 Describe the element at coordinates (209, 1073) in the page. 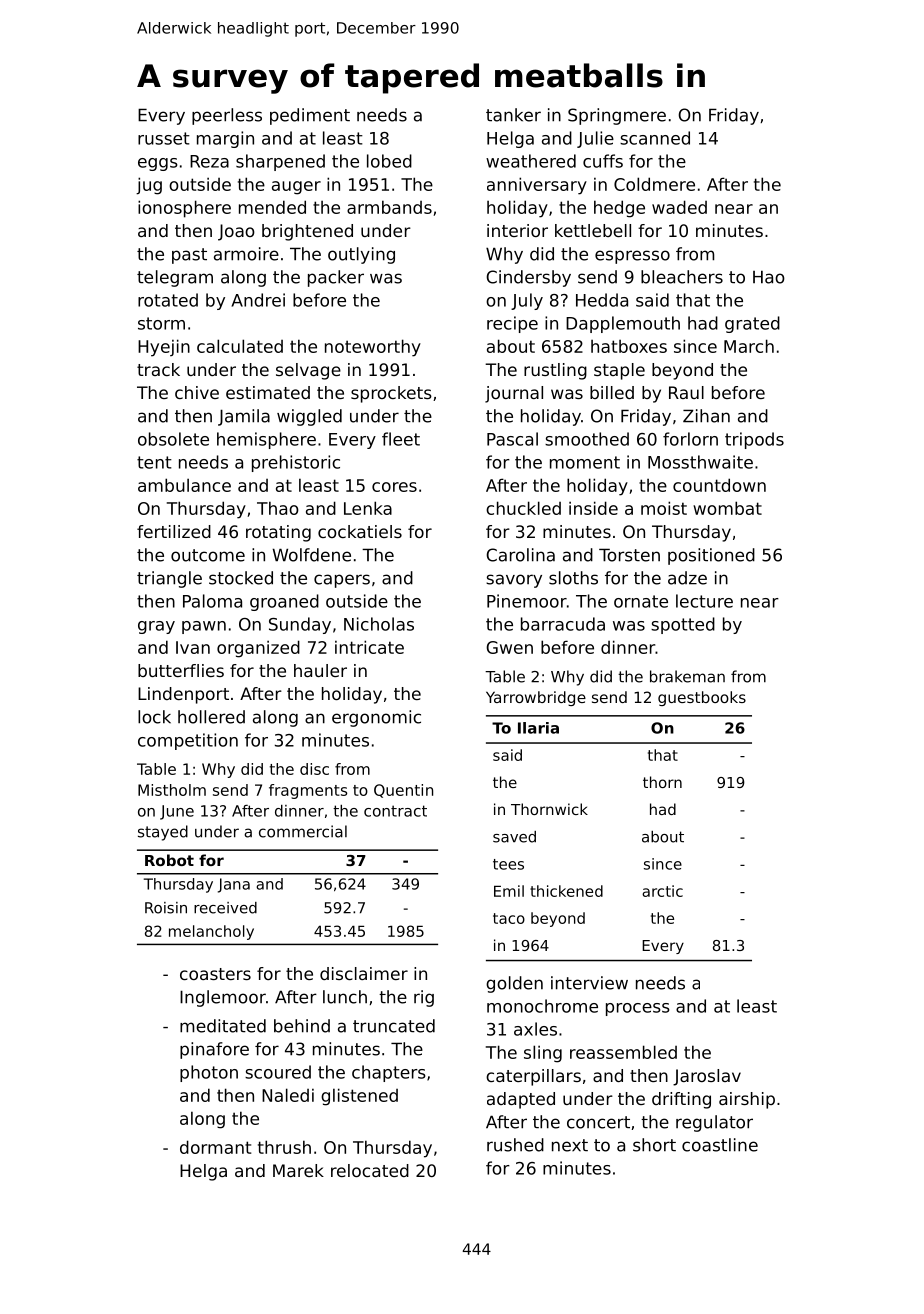

I see `photon` at that location.
